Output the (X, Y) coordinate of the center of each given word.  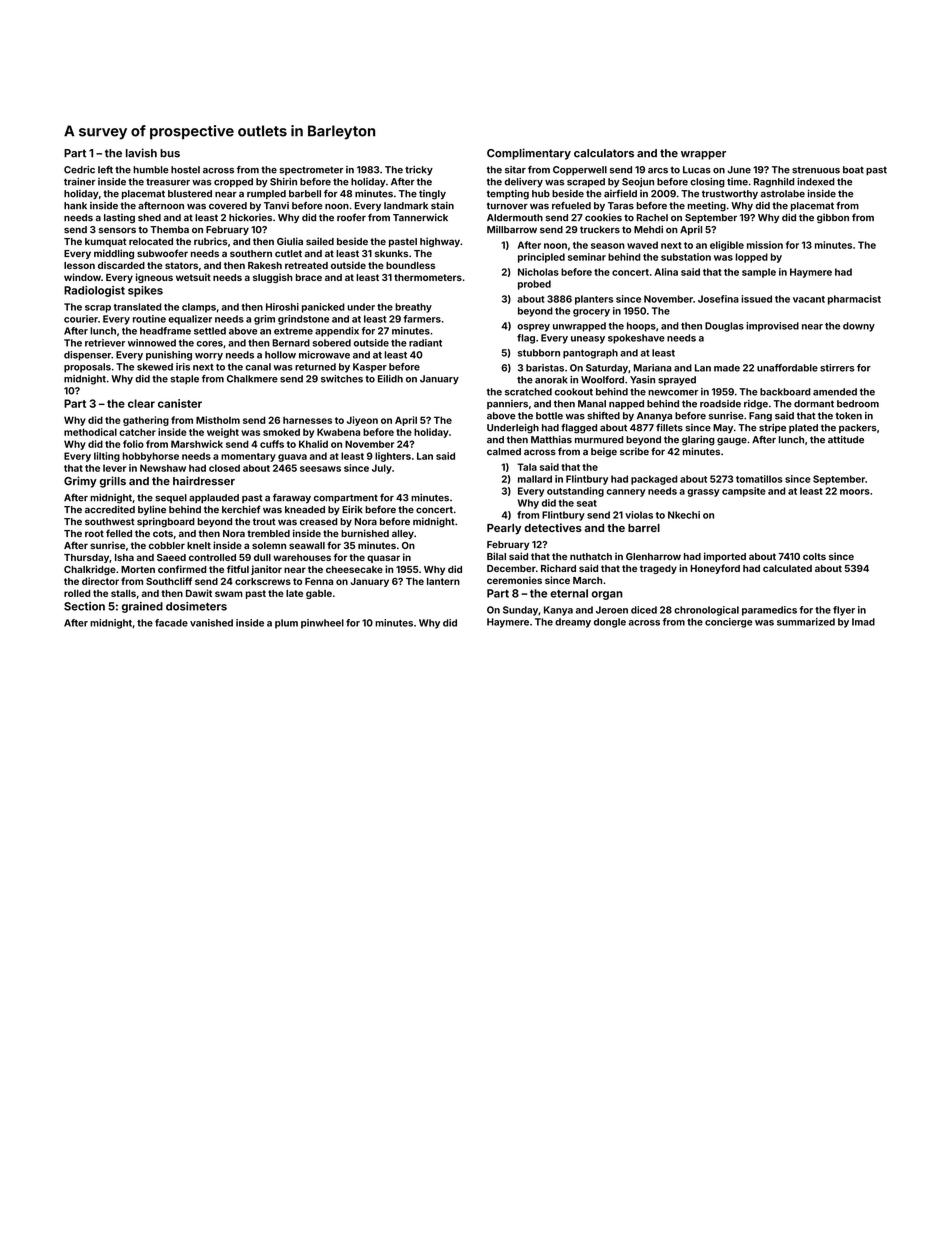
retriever (105, 343)
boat (853, 170)
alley (403, 534)
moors (855, 492)
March (587, 580)
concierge (728, 623)
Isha (124, 557)
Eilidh (390, 379)
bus (170, 153)
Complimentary (529, 154)
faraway (292, 498)
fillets (669, 428)
